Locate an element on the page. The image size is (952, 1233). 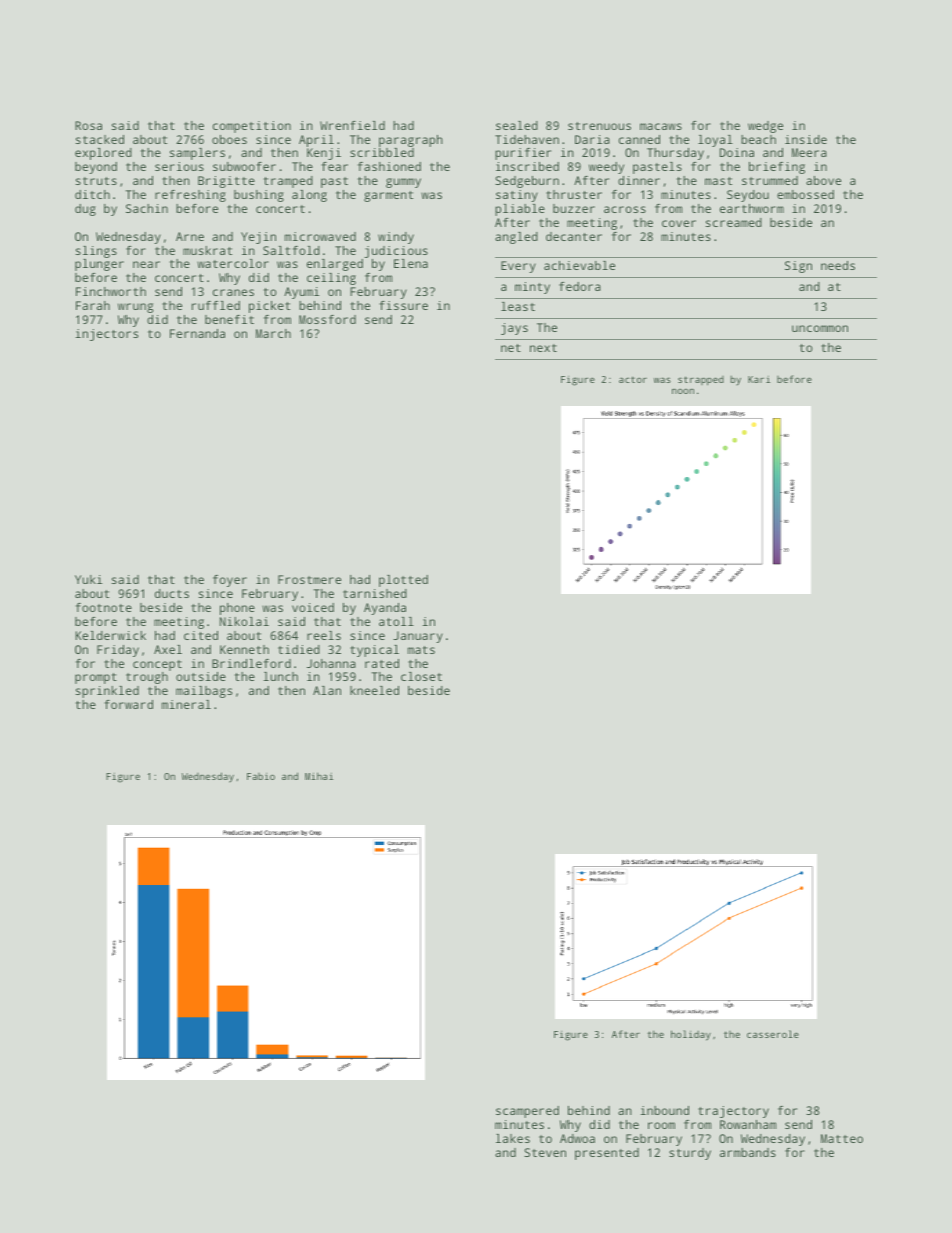
Fabio is located at coordinates (261, 776).
